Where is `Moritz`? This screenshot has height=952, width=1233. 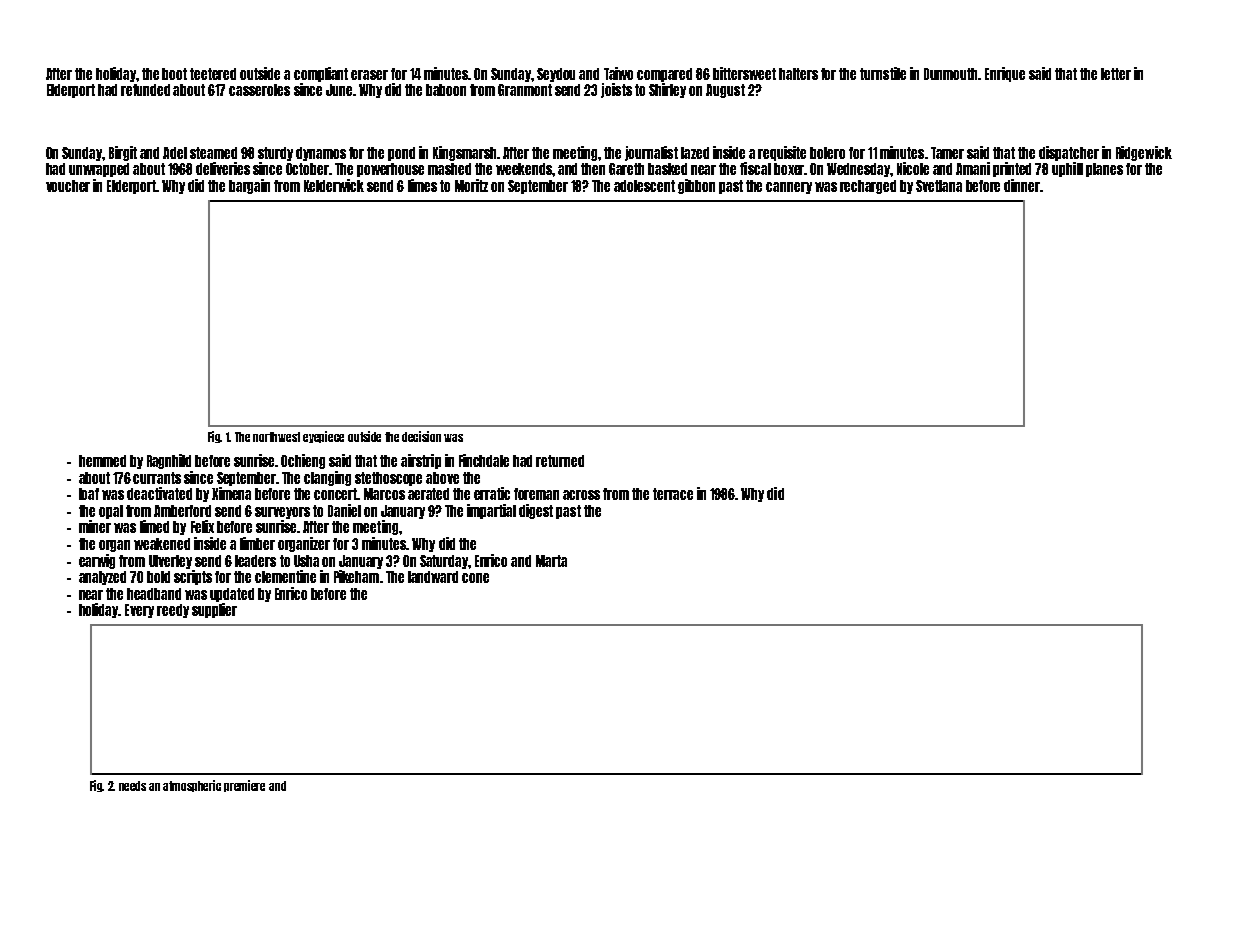 Moritz is located at coordinates (471, 185).
